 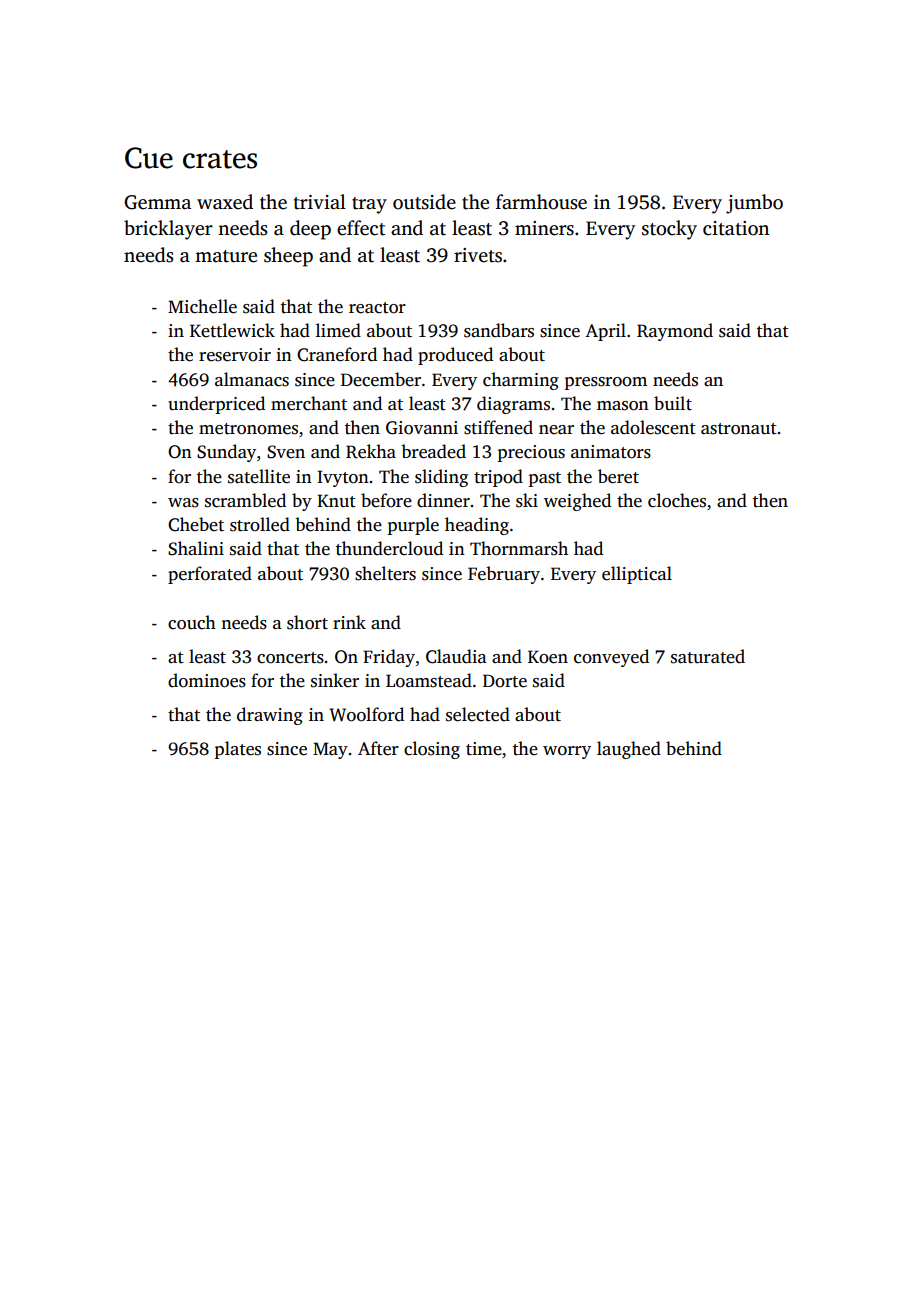 I want to click on citation, so click(x=736, y=228).
